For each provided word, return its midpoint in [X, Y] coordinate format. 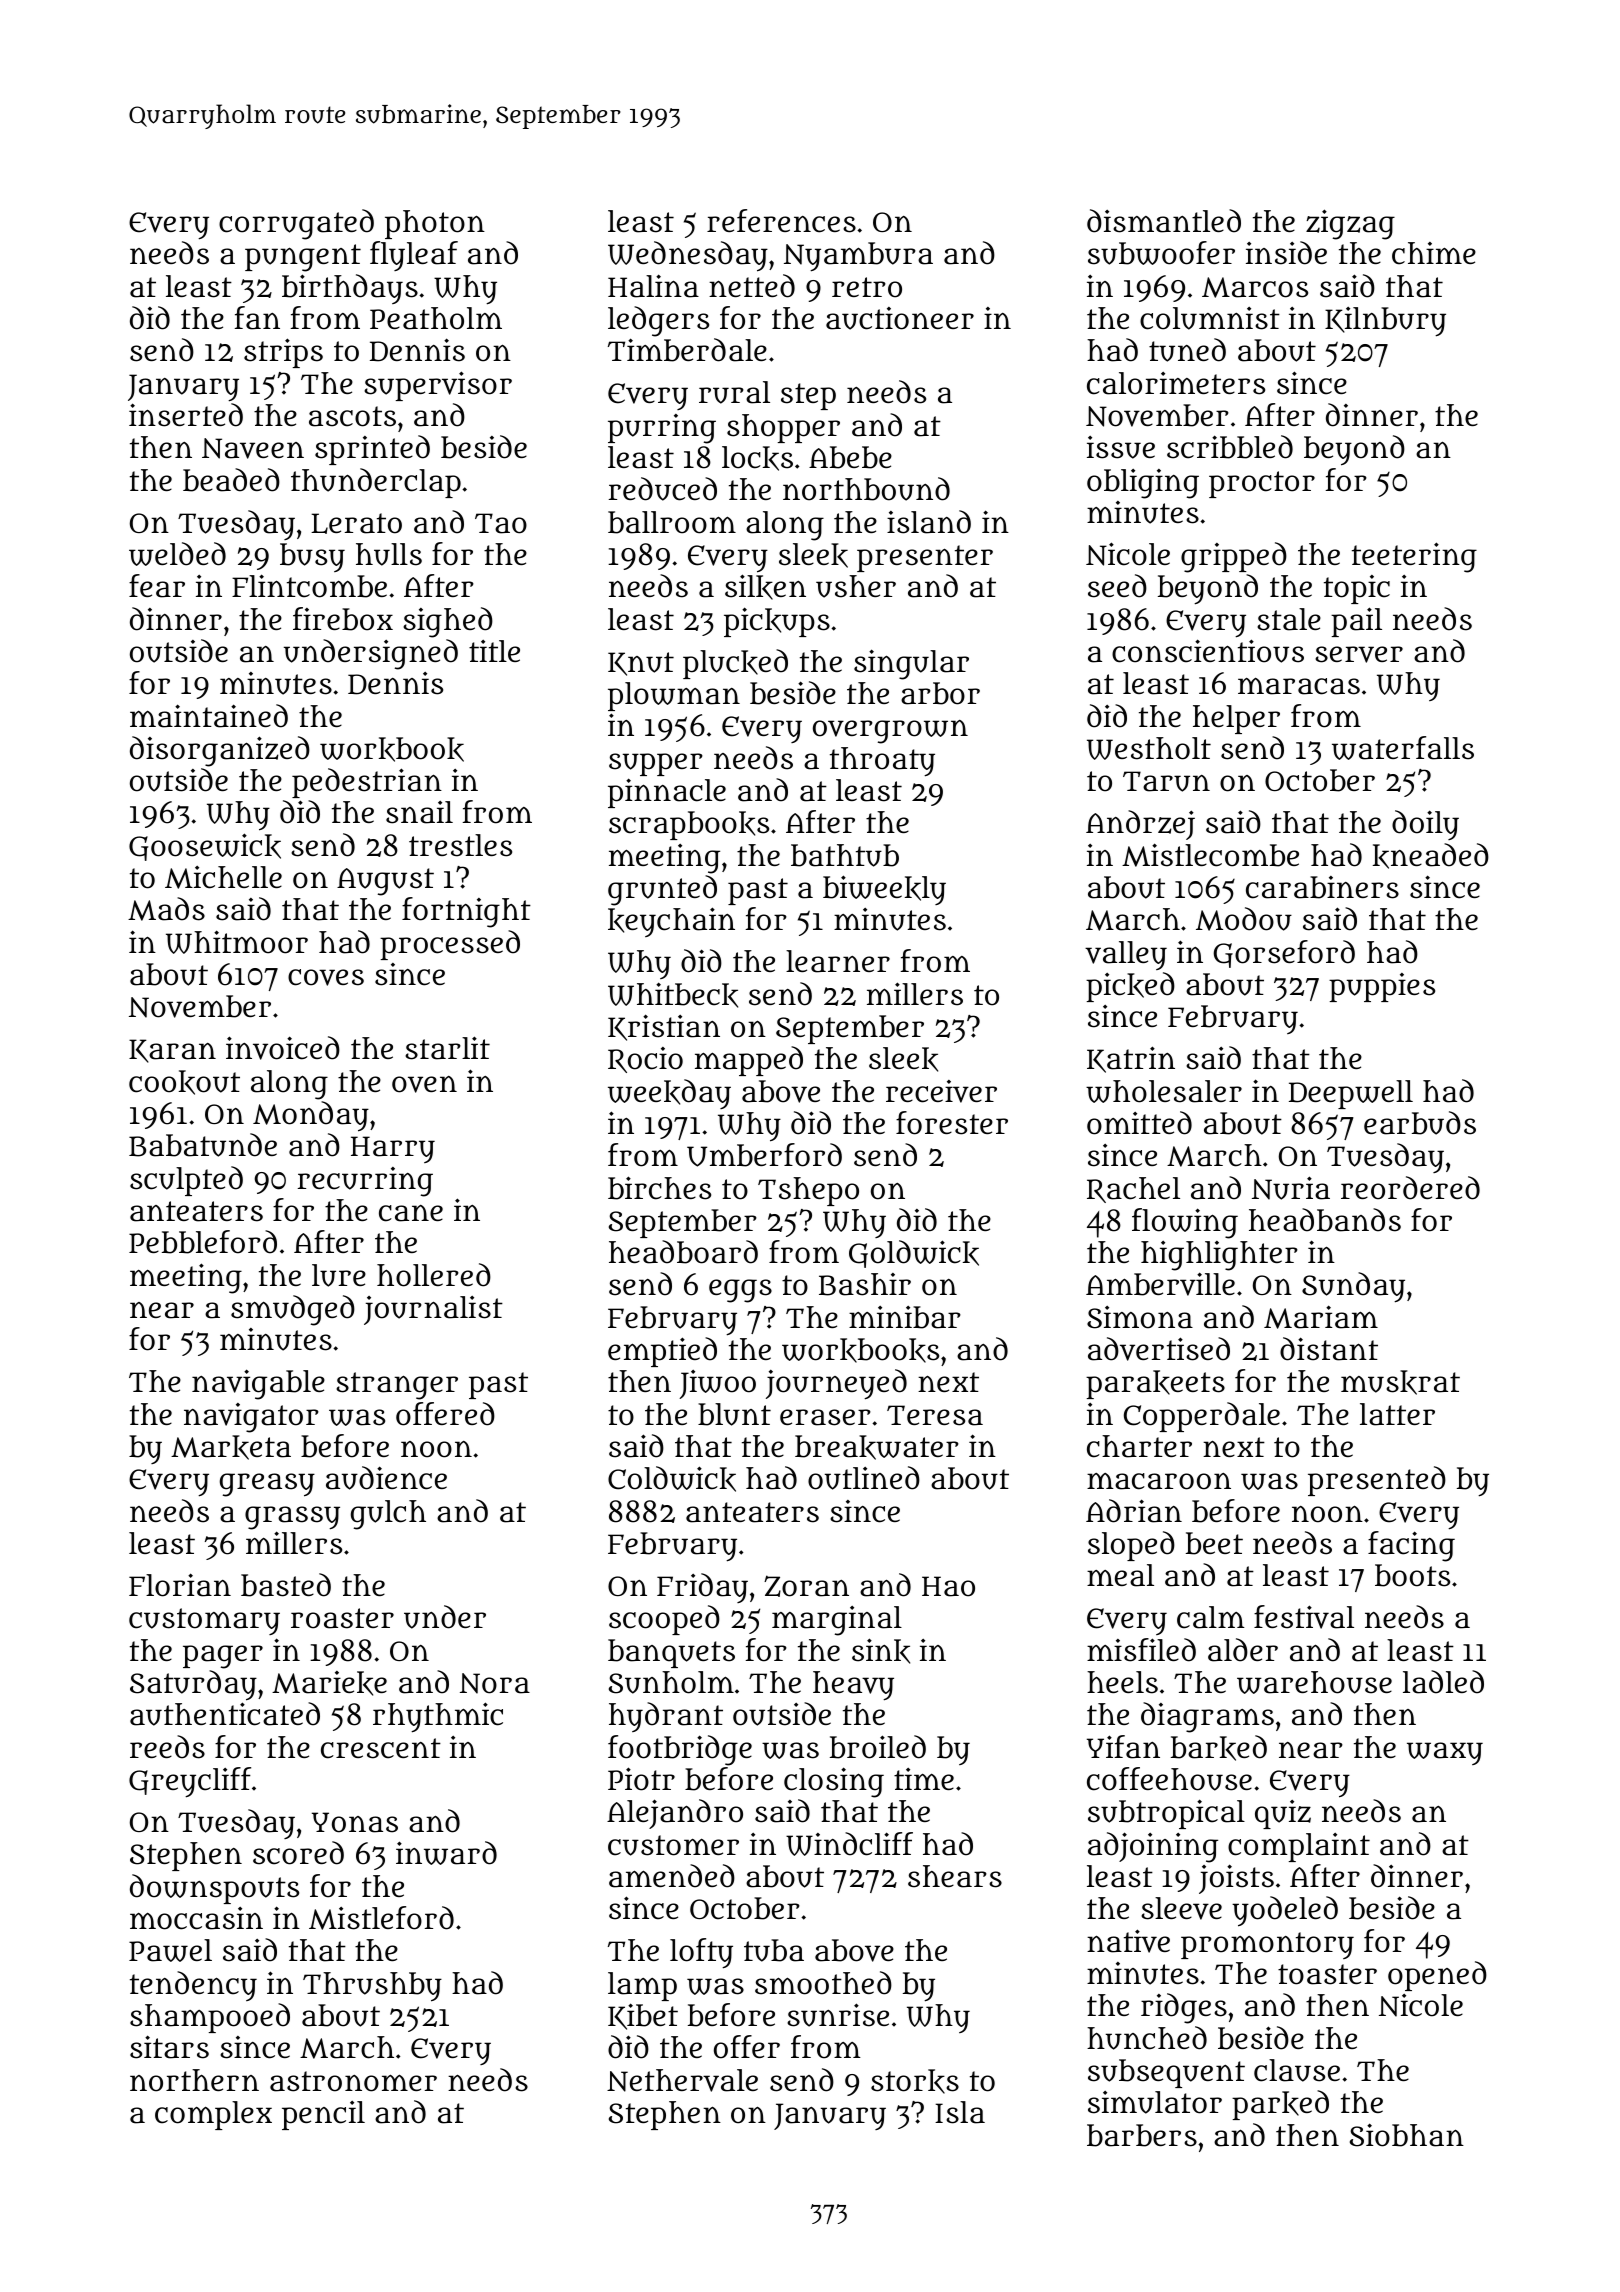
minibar [905, 1317]
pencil [323, 2115]
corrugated [296, 224]
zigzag [1350, 224]
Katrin [1131, 1059]
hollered [434, 1275]
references [781, 221]
